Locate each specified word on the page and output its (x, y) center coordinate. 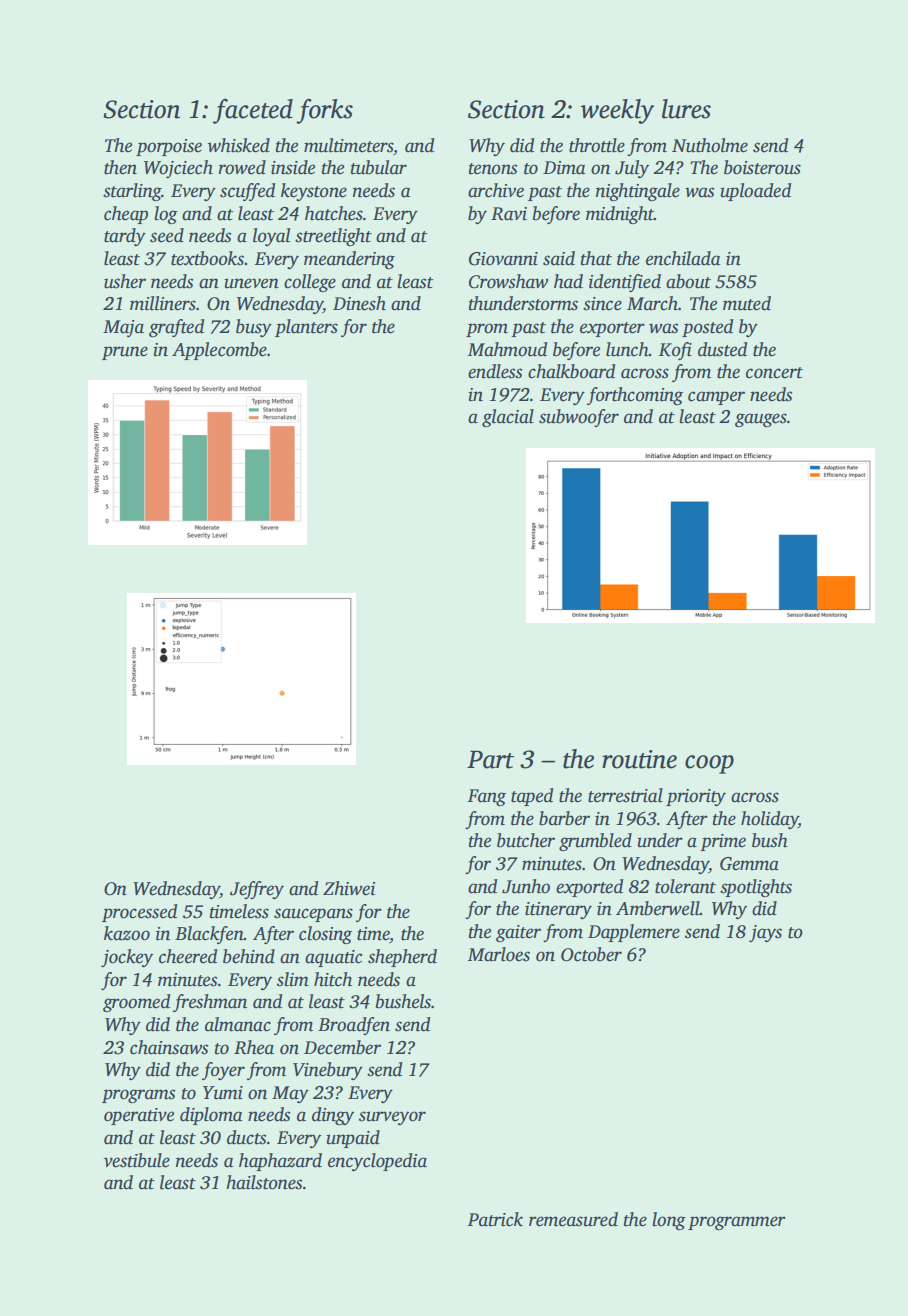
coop (709, 764)
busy (254, 328)
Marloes (499, 954)
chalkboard (571, 371)
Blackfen (209, 935)
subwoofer (579, 418)
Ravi (509, 214)
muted (747, 303)
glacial (508, 418)
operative (139, 1116)
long (669, 1221)
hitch (333, 979)
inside (293, 167)
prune (125, 353)
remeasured (573, 1219)
